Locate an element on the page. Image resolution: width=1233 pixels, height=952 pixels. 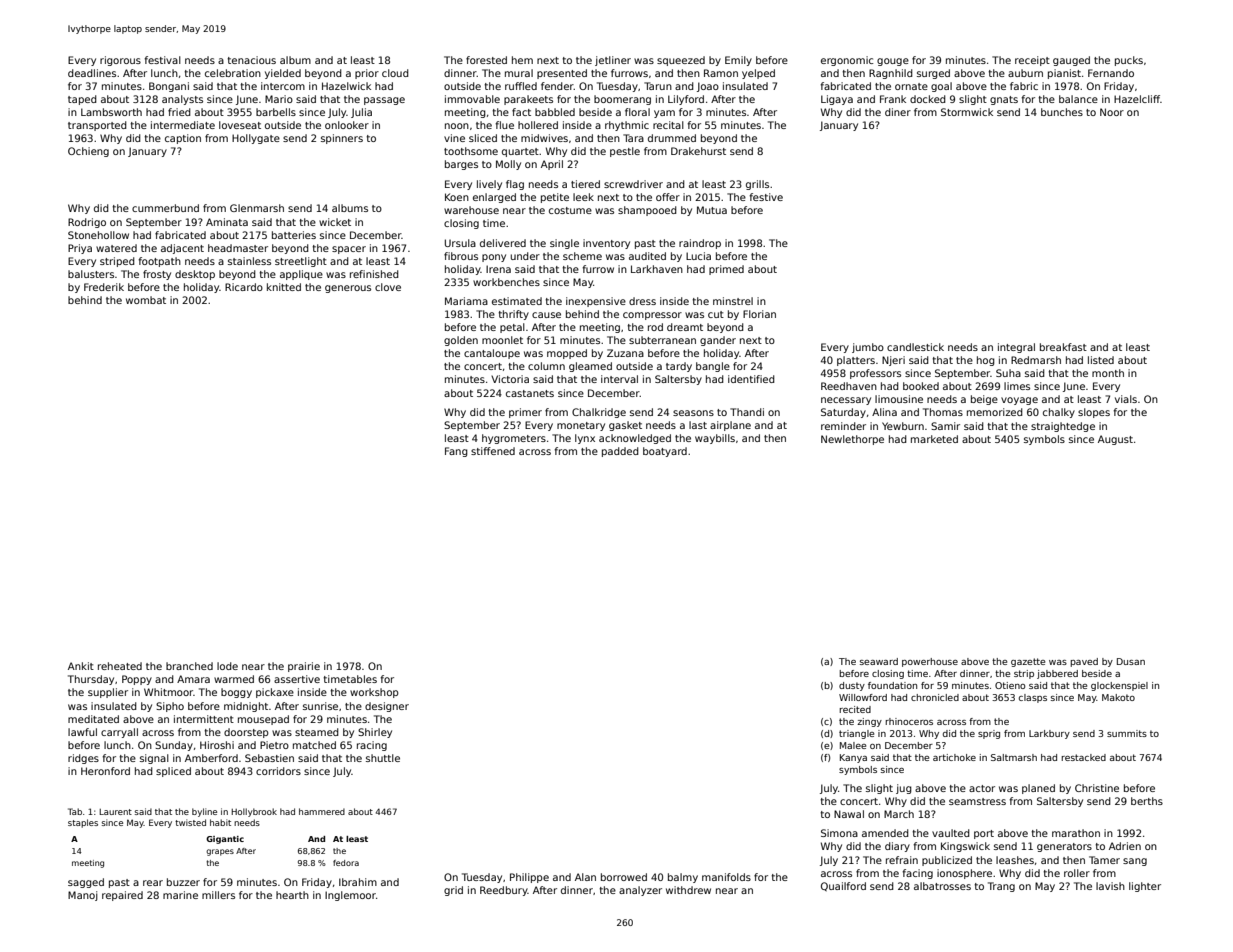
prairie is located at coordinates (304, 667).
